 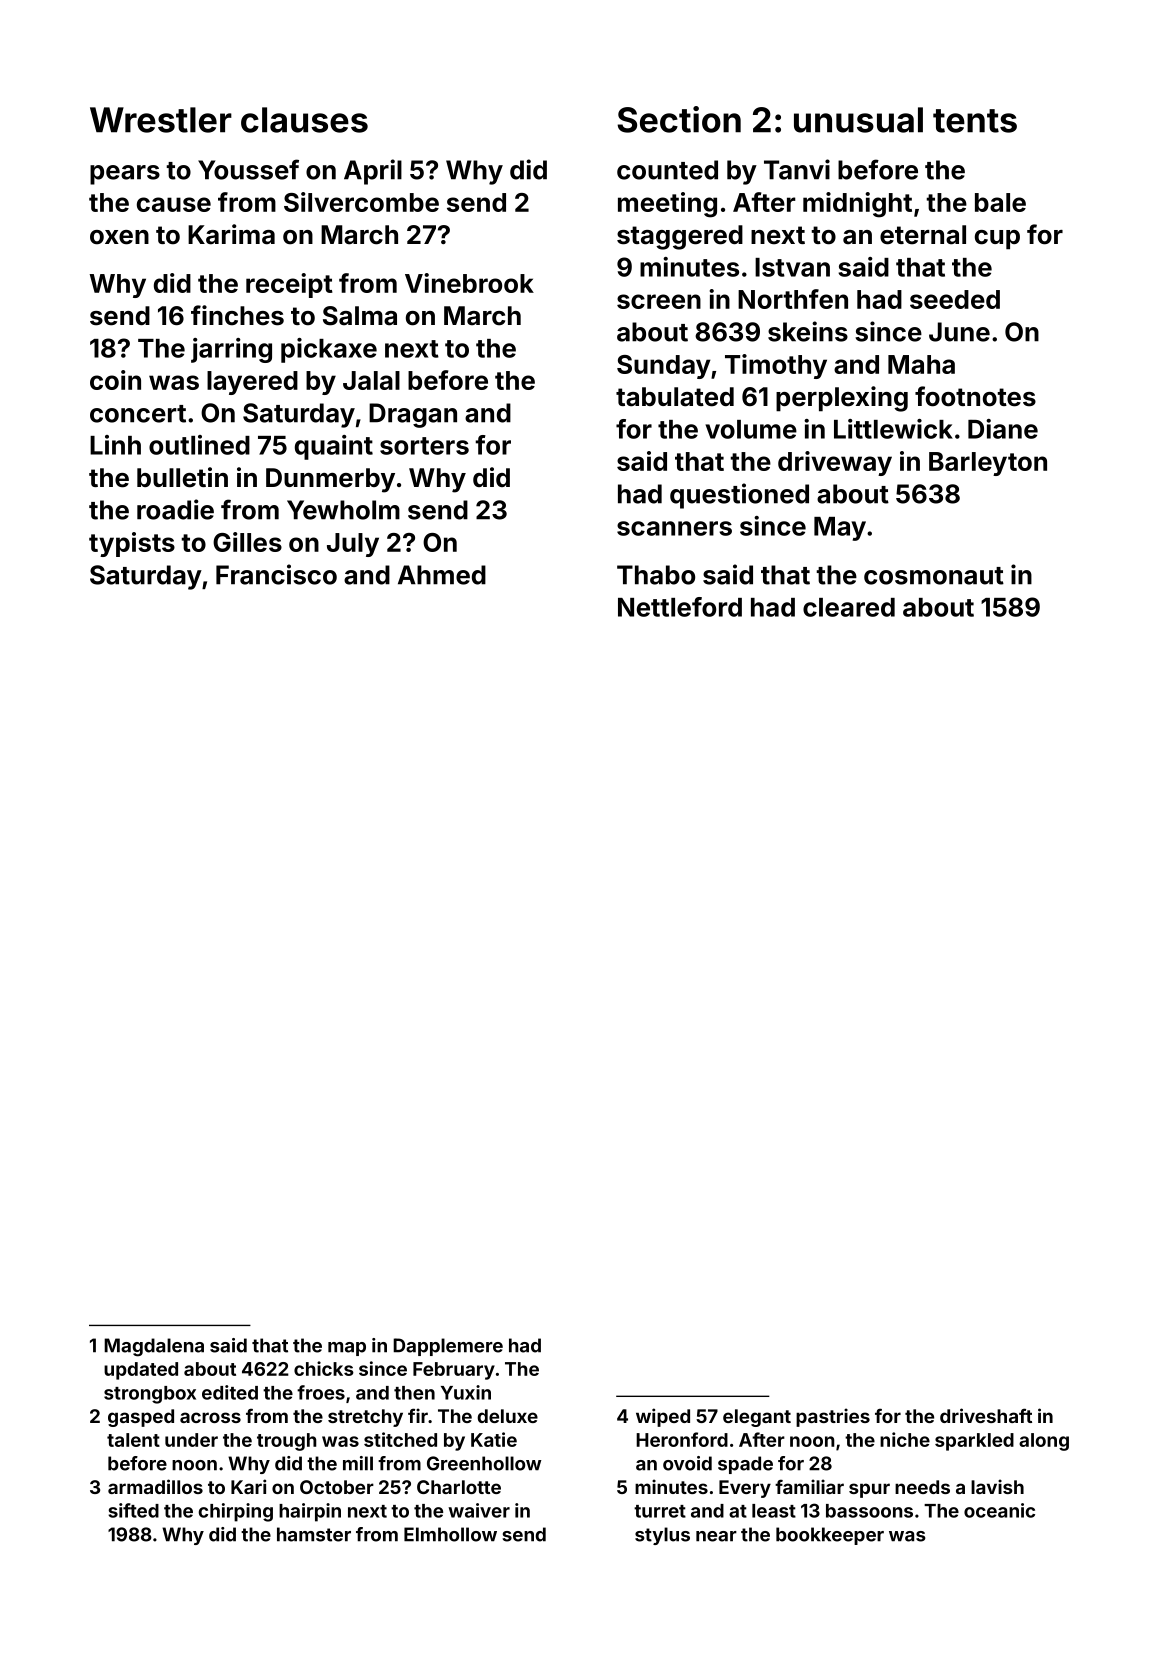 What do you see at coordinates (975, 121) in the document?
I see `tents` at bounding box center [975, 121].
